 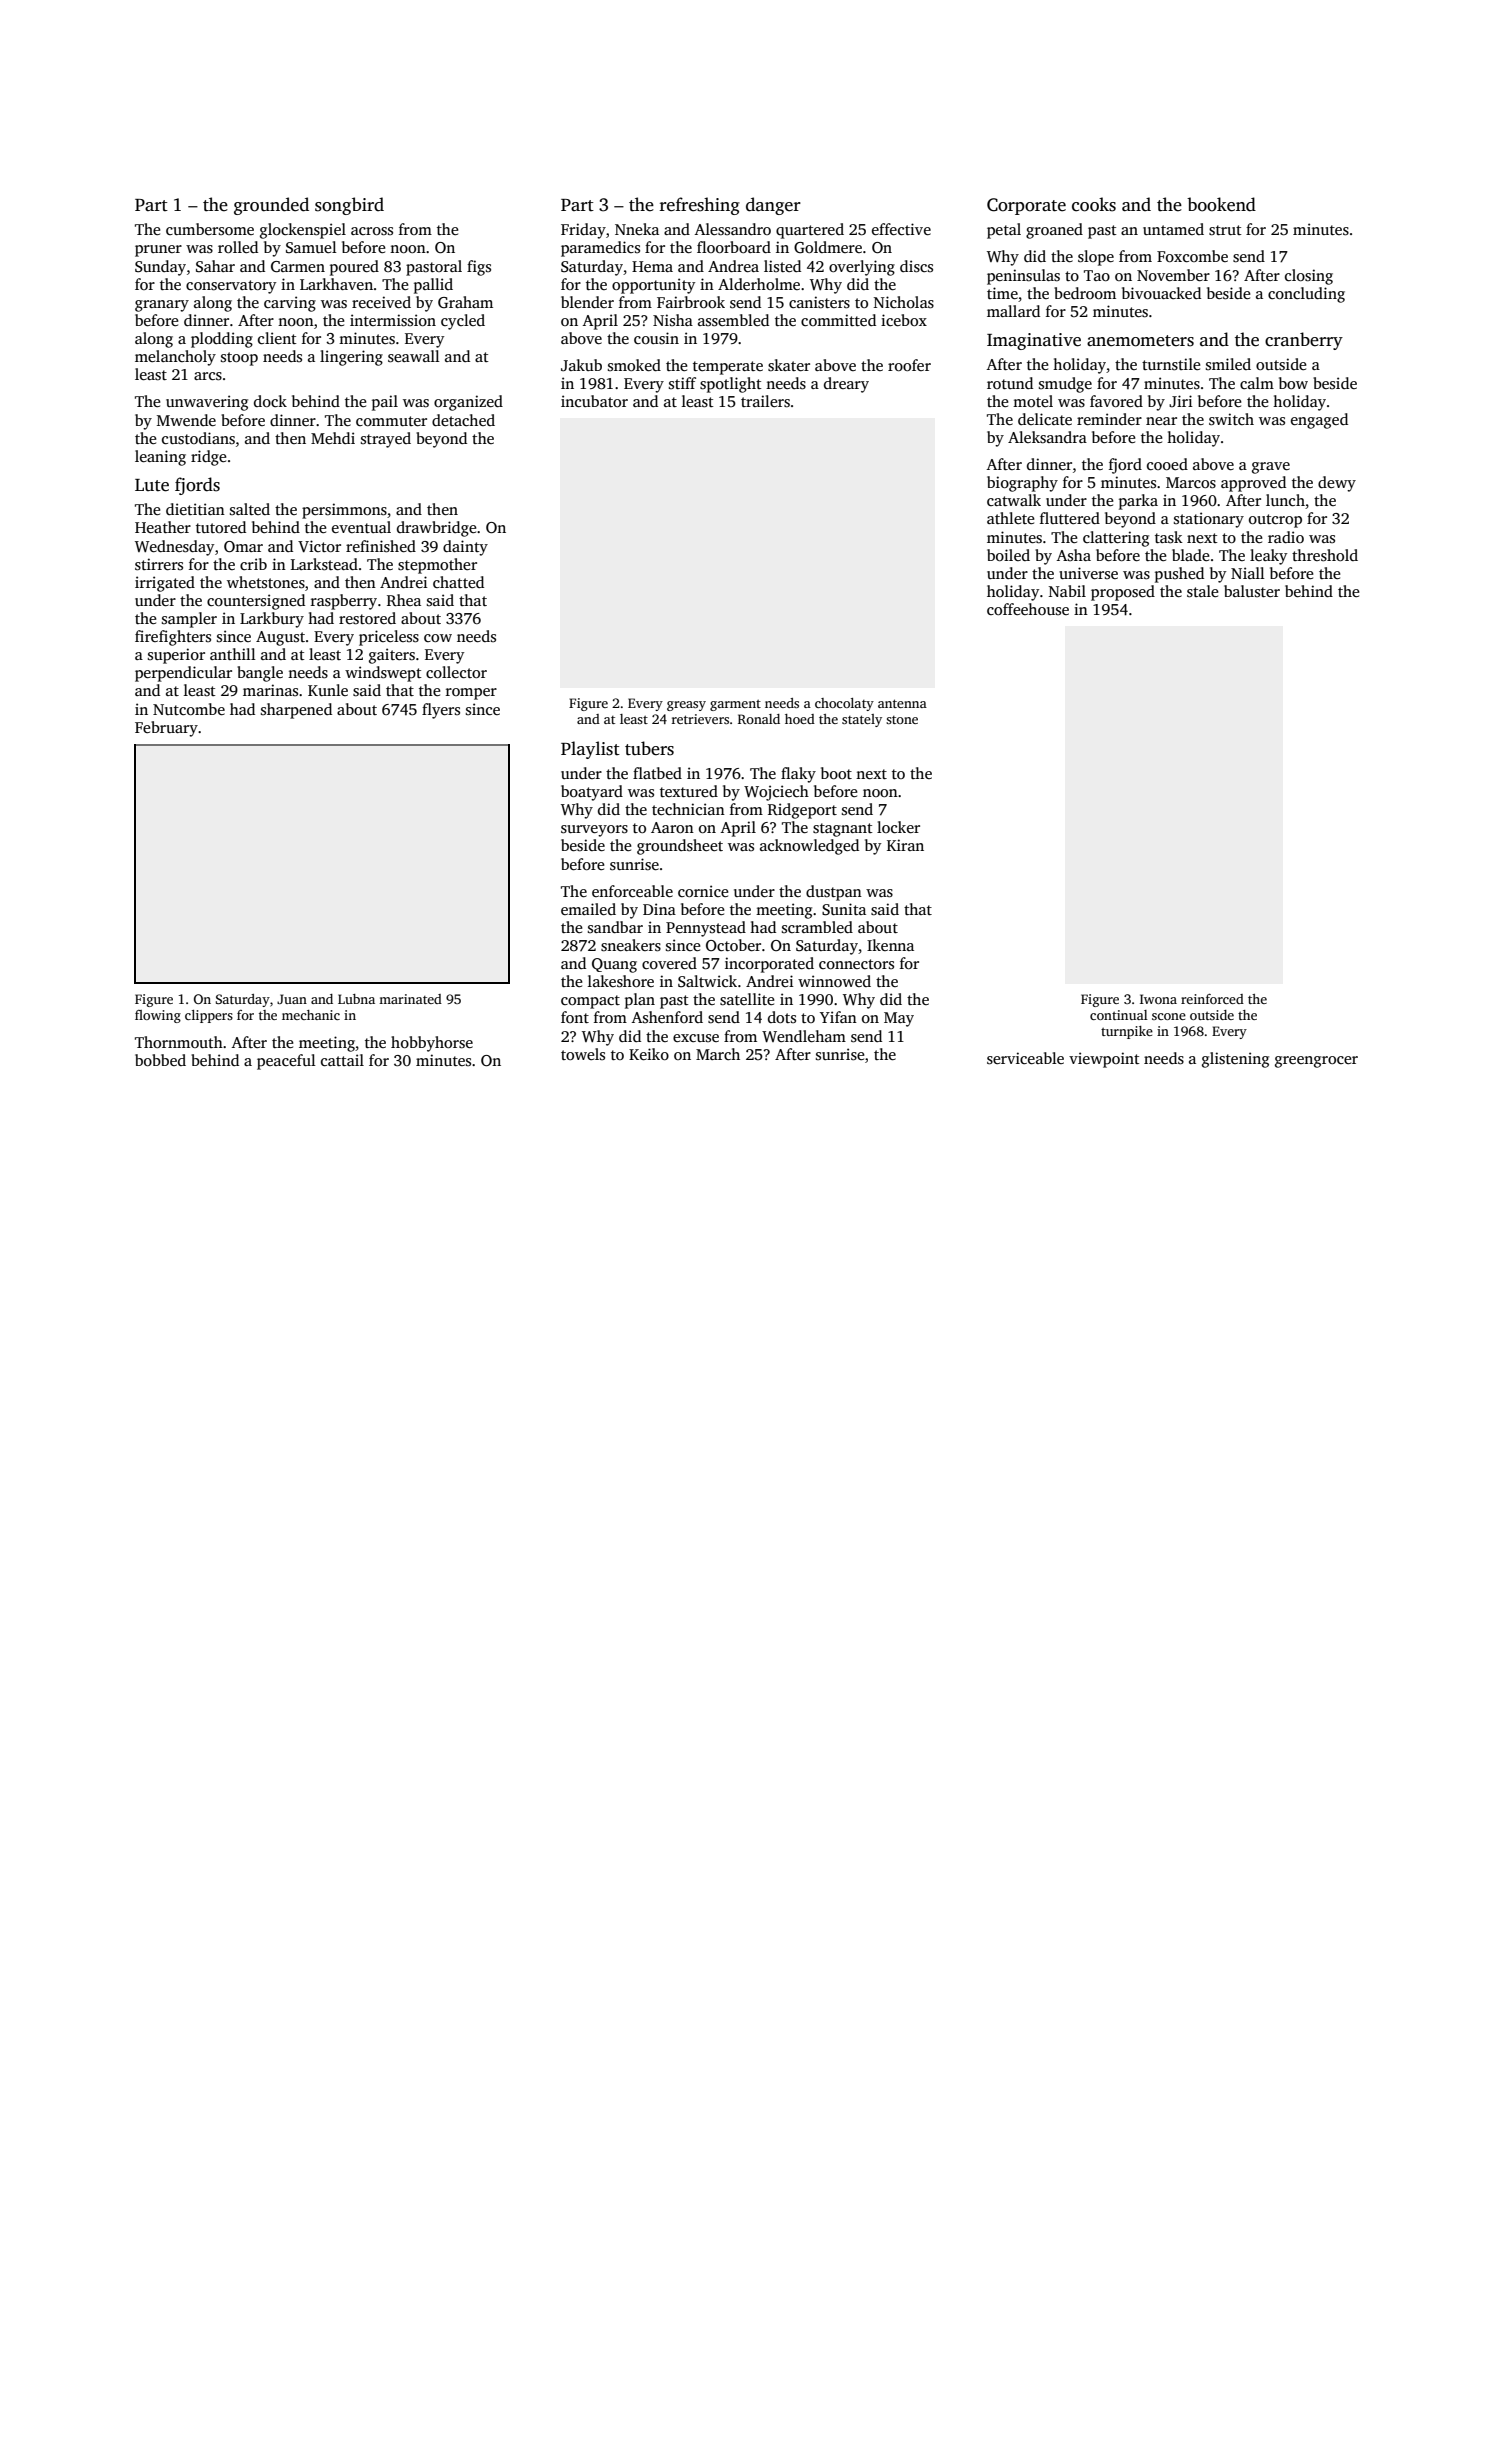 What do you see at coordinates (844, 704) in the screenshot?
I see `chocolaty` at bounding box center [844, 704].
